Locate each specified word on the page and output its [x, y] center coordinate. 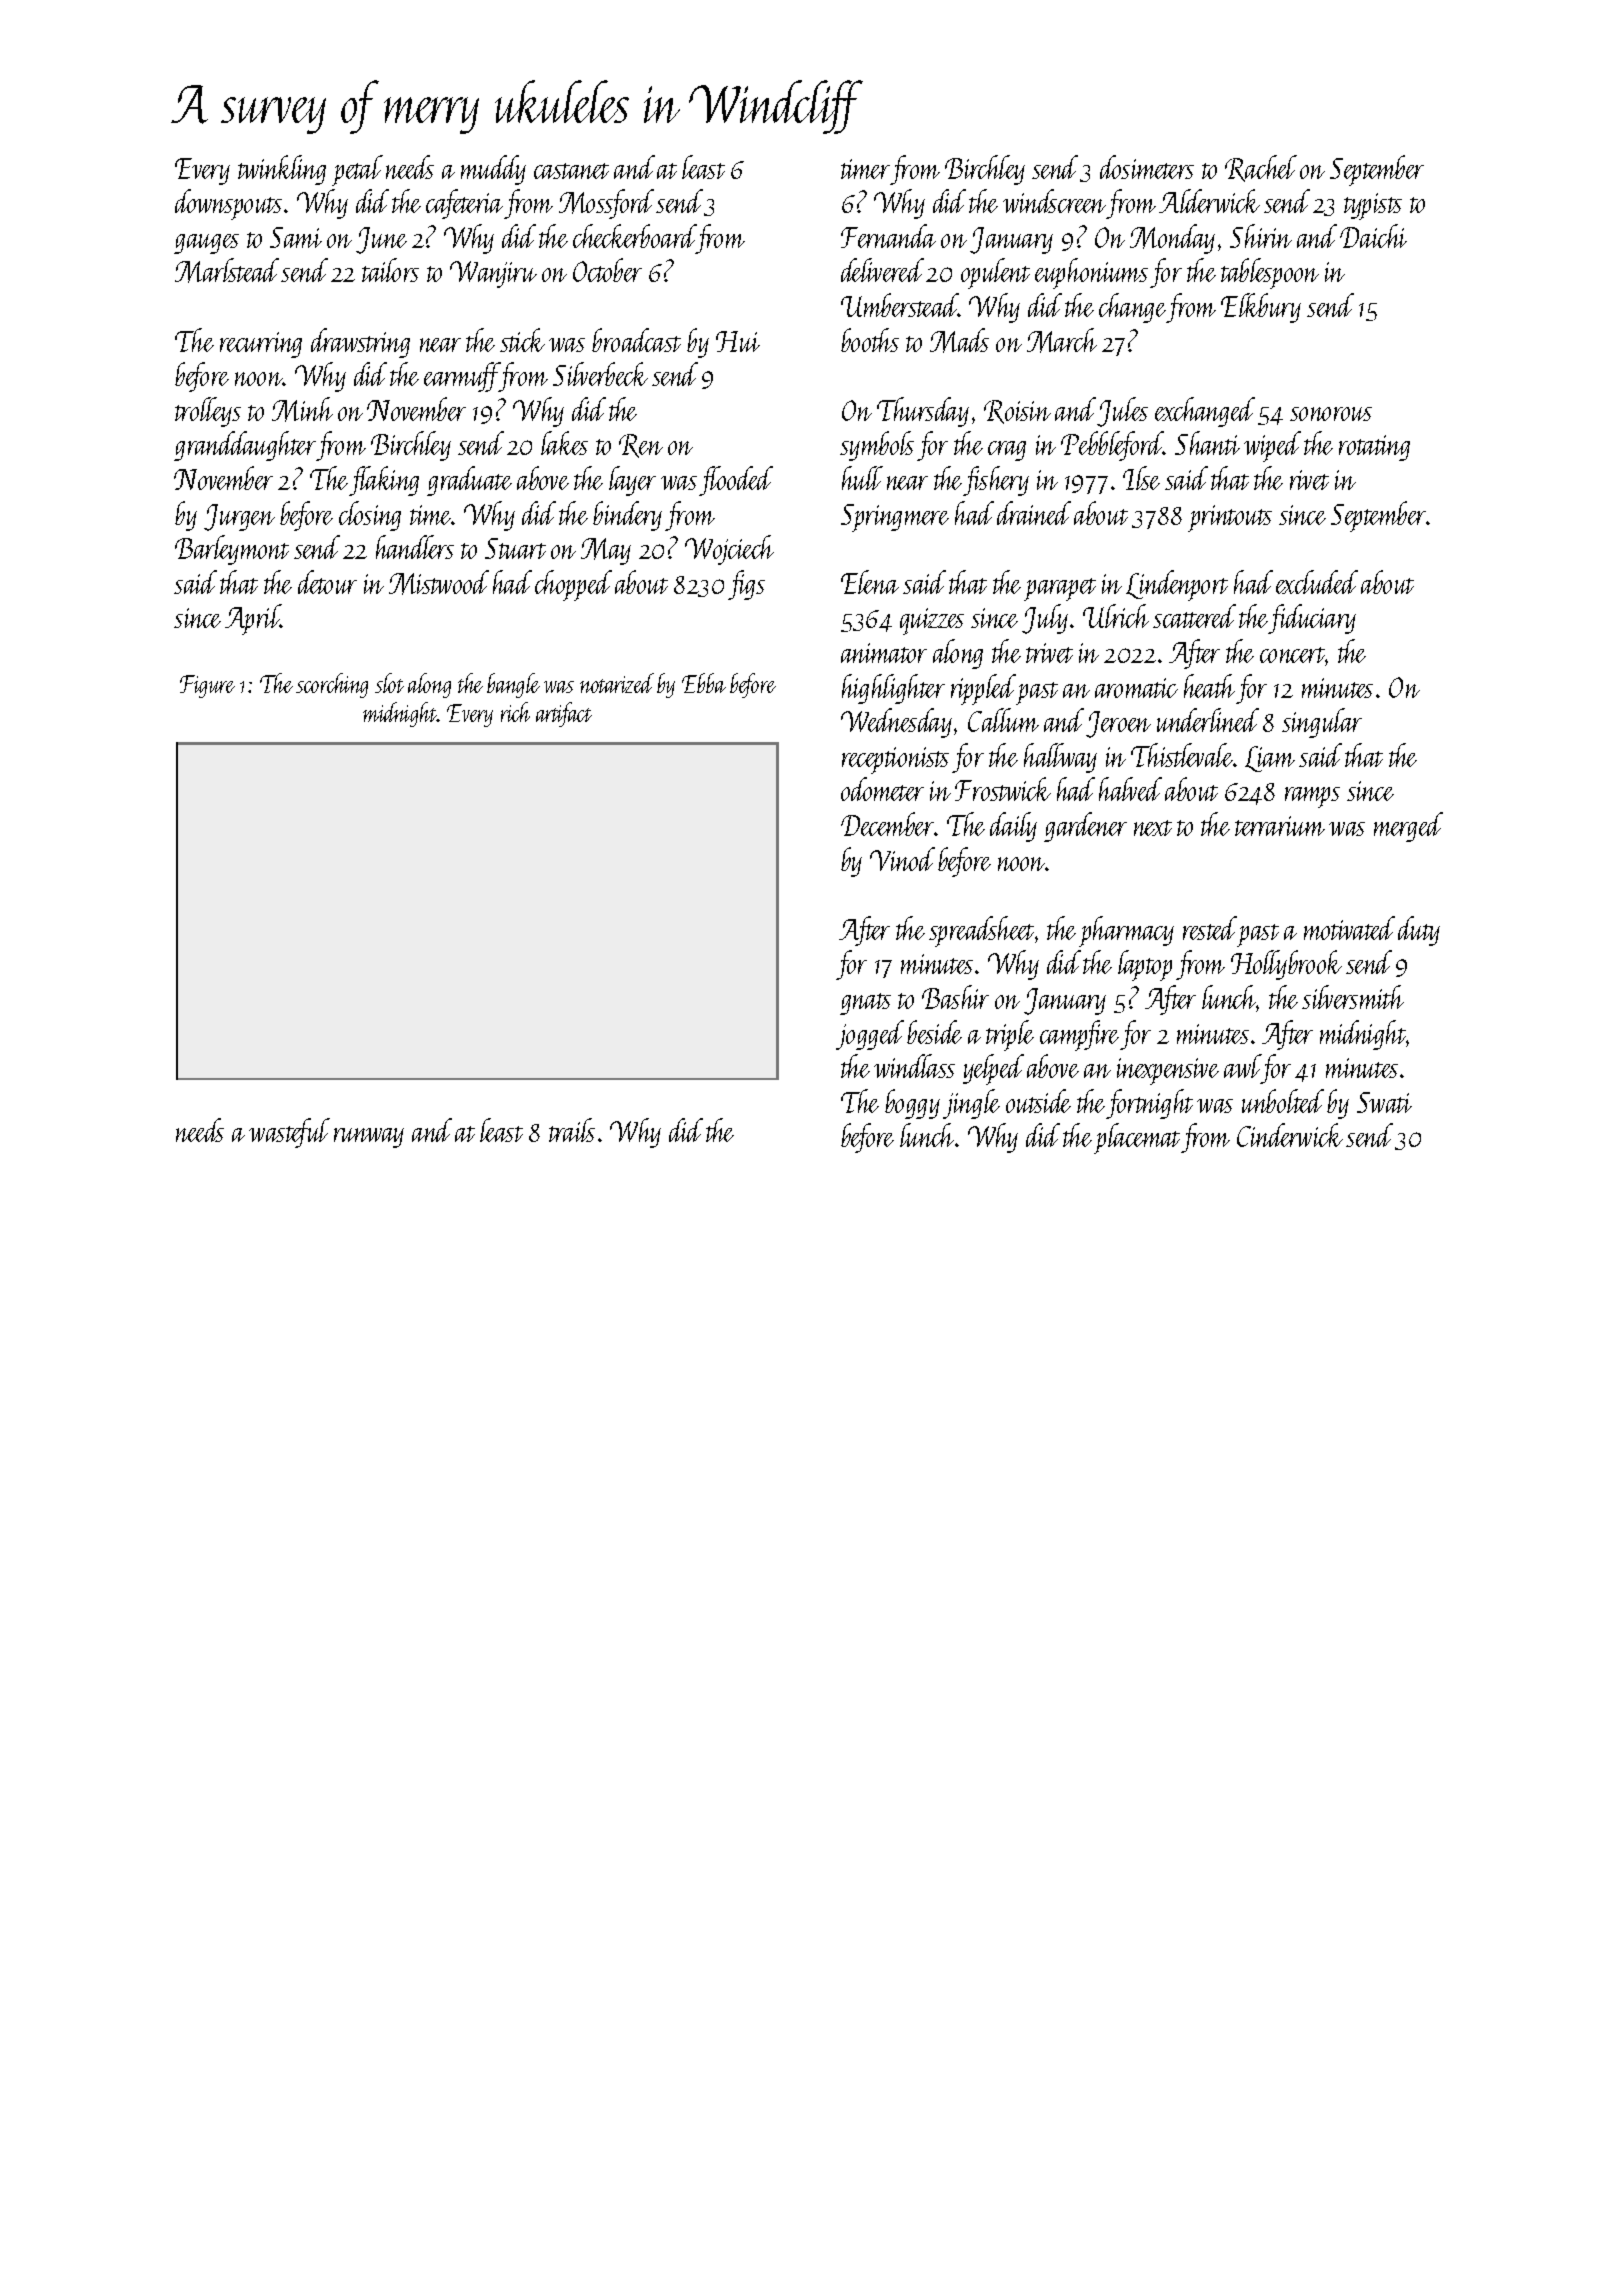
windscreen [1054, 201]
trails [572, 1130]
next [1153, 828]
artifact [564, 714]
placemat [1137, 1138]
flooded [736, 481]
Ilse [1141, 478]
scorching [332, 685]
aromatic [1136, 688]
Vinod [902, 859]
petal [357, 170]
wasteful [289, 1133]
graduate [469, 481]
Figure [207, 686]
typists [1373, 206]
